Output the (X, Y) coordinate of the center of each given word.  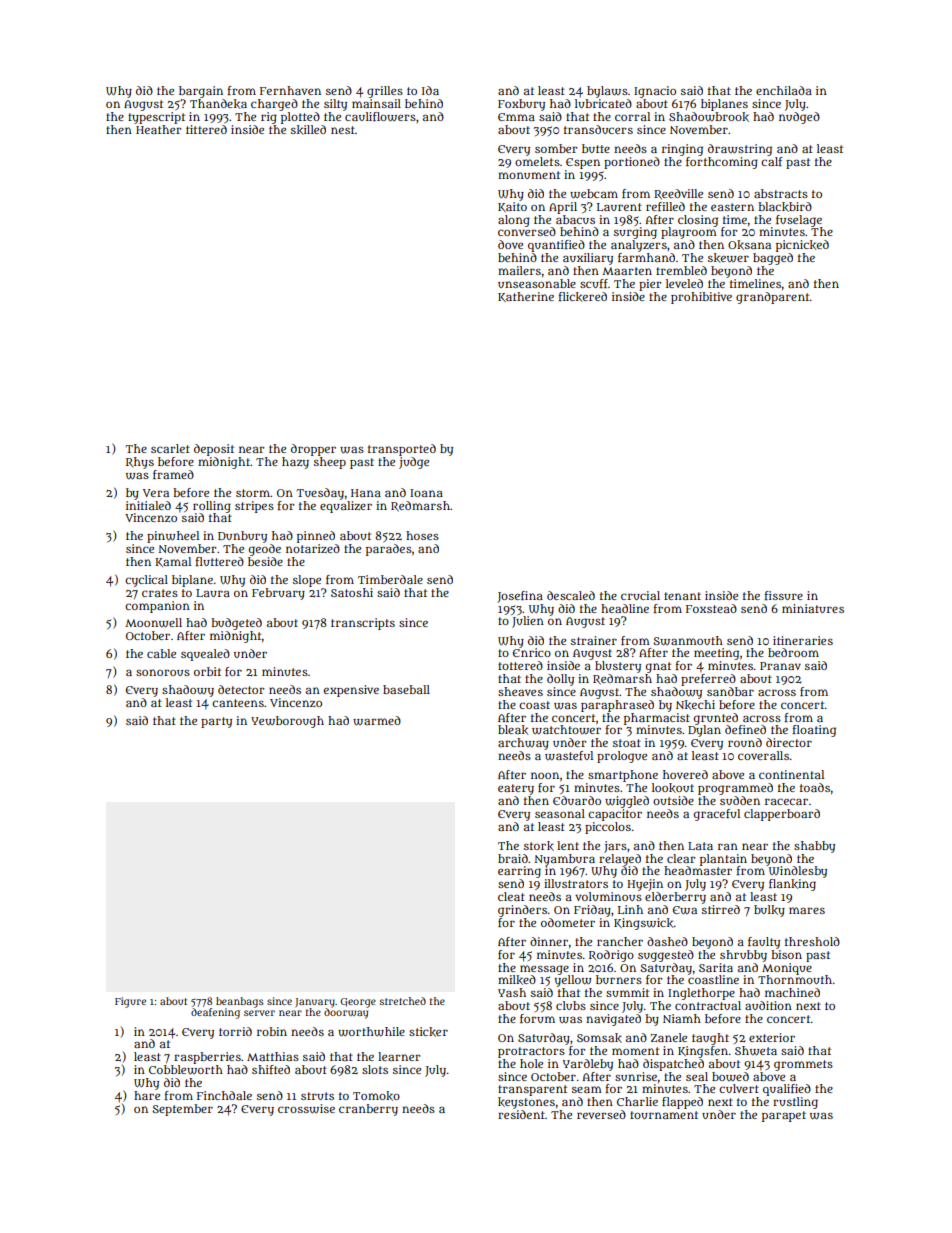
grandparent (773, 298)
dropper (313, 450)
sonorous (163, 672)
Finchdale (224, 1095)
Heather (159, 129)
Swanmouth (688, 641)
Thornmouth (795, 979)
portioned (632, 163)
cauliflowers (380, 117)
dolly (560, 680)
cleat (511, 896)
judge (414, 463)
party (216, 722)
